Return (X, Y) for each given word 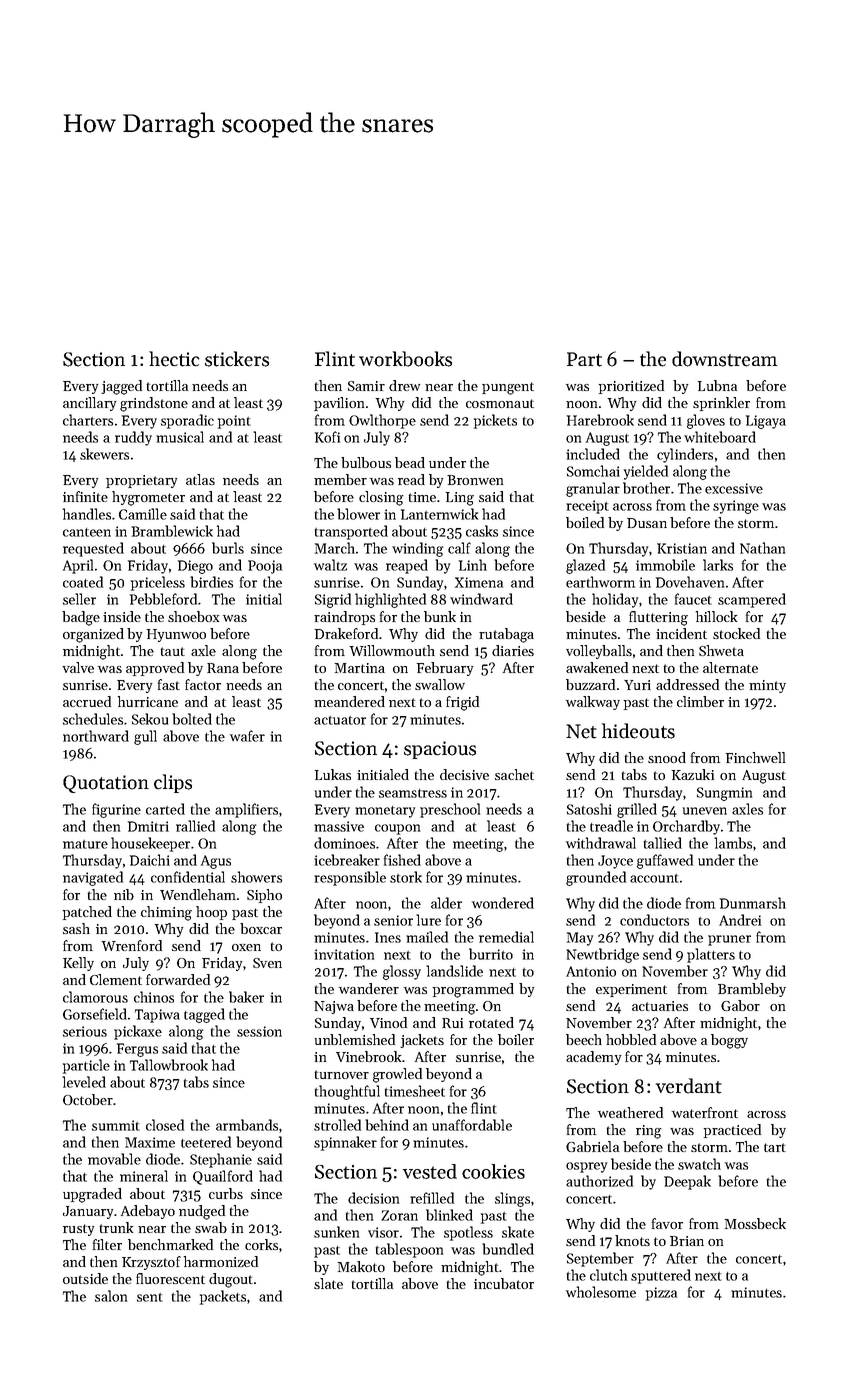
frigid (462, 703)
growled (397, 1075)
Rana (223, 668)
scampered (752, 600)
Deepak (687, 1182)
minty (767, 686)
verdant (689, 1086)
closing (381, 498)
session (259, 1031)
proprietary (141, 481)
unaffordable (472, 1125)
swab (211, 1227)
